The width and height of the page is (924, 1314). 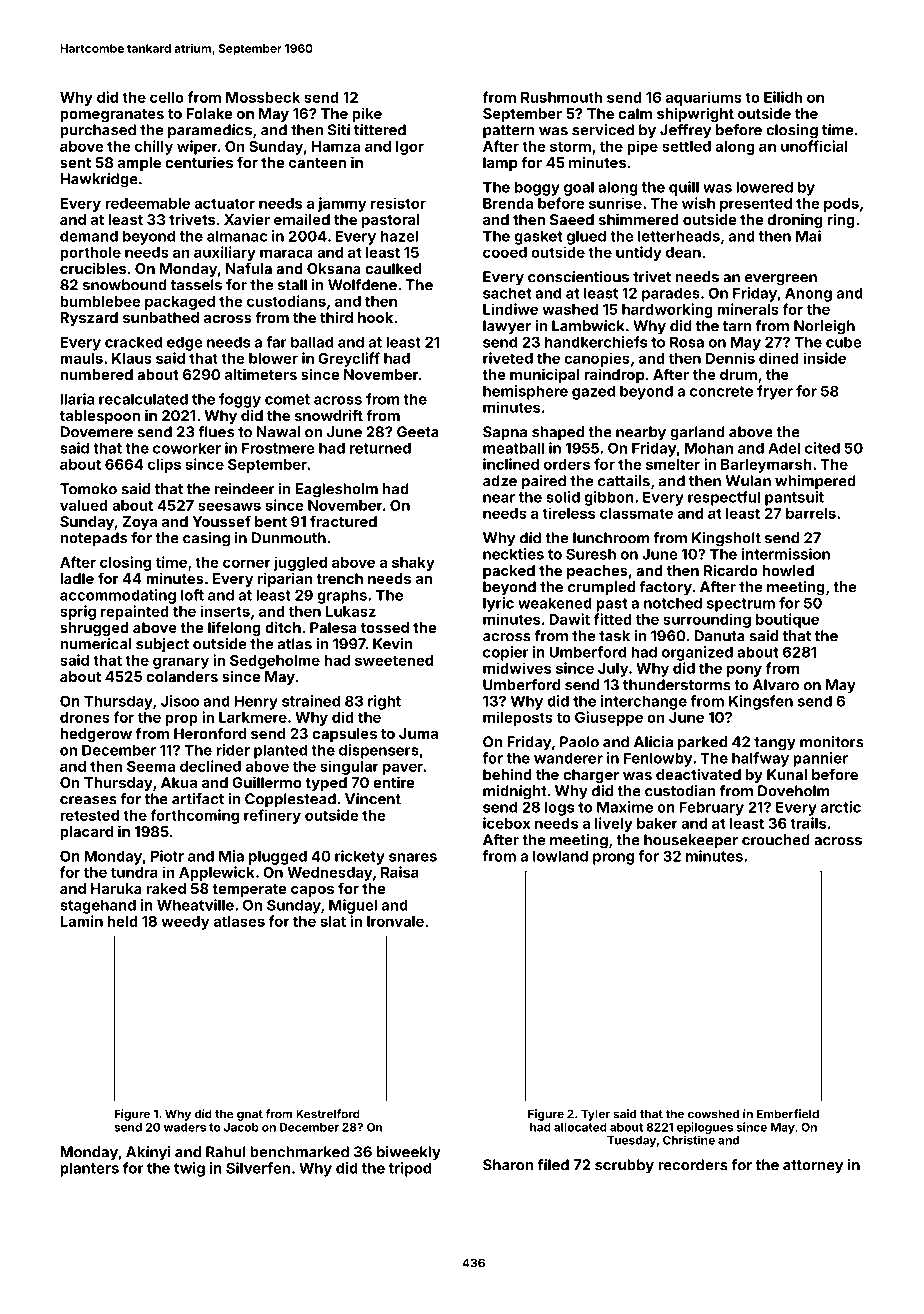 What do you see at coordinates (185, 1127) in the page?
I see `waders` at bounding box center [185, 1127].
